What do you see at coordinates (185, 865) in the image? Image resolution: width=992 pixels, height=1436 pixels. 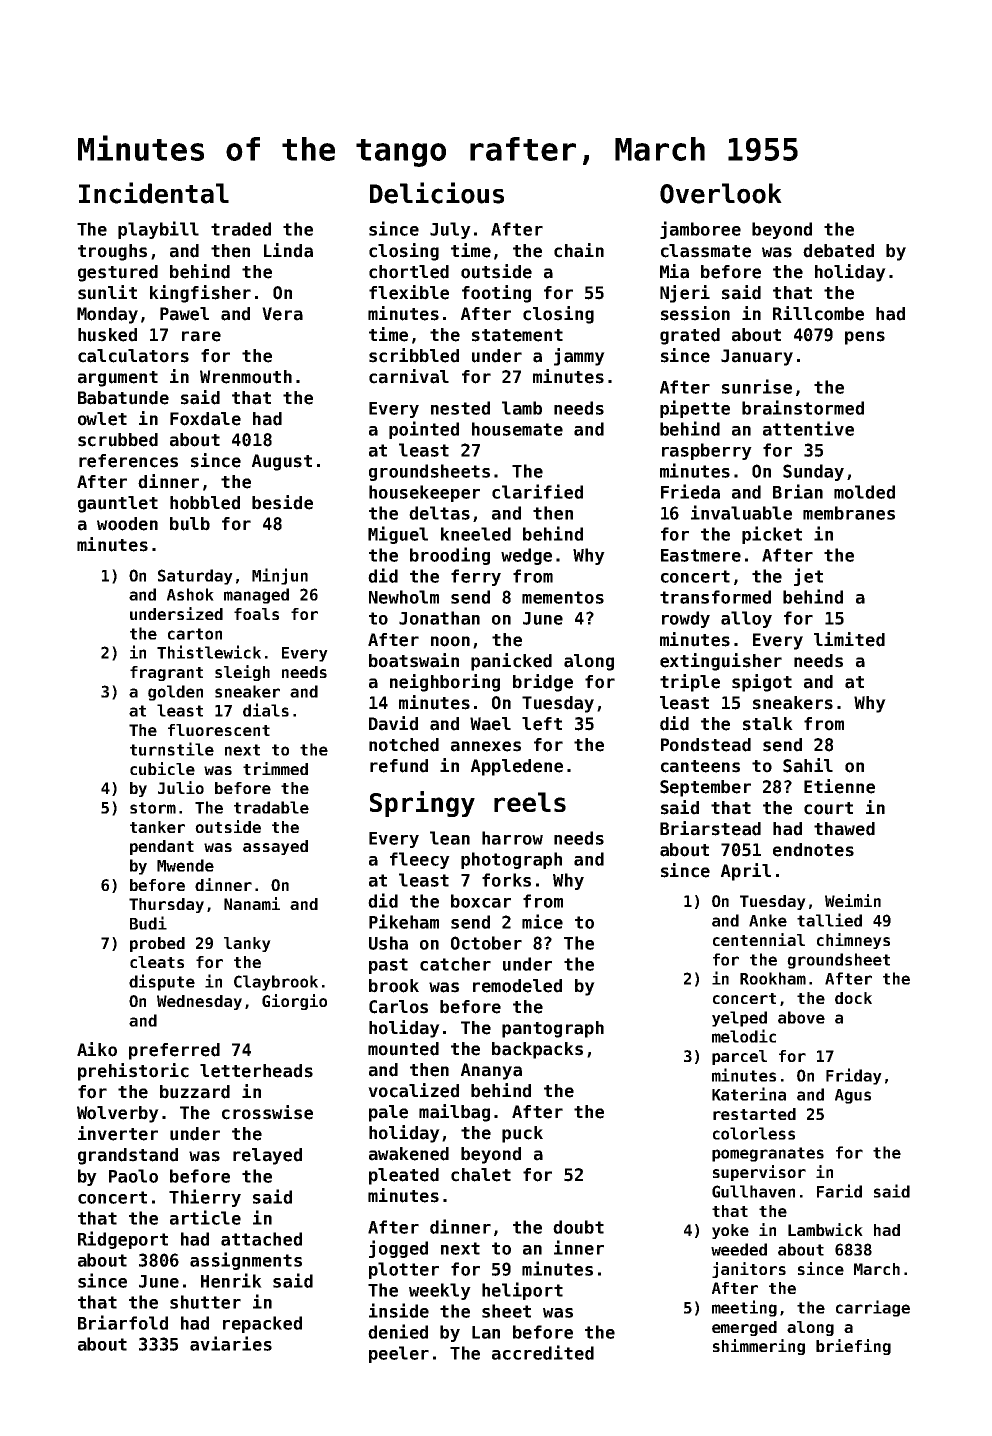 I see `Mwende` at bounding box center [185, 865].
